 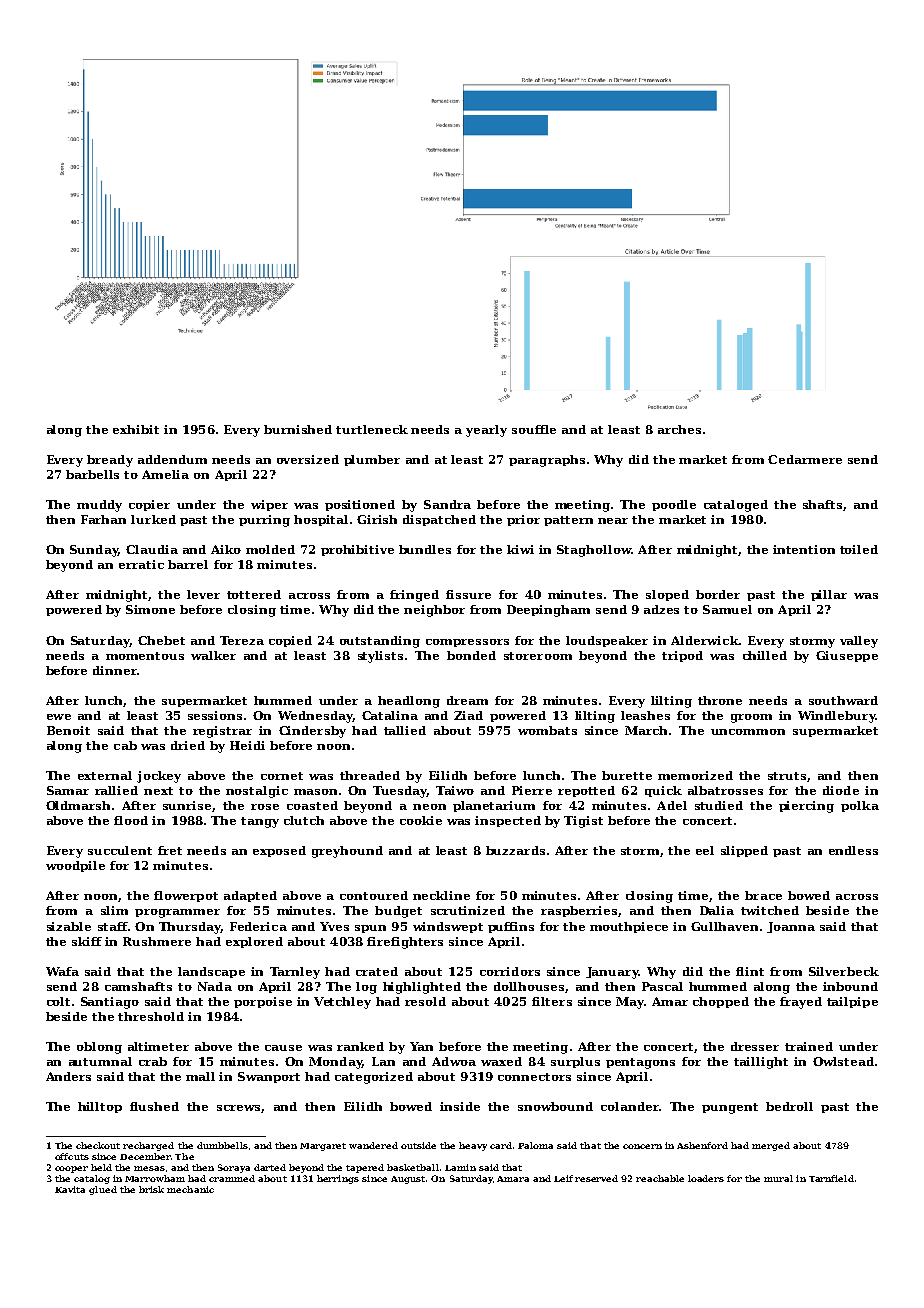 I want to click on buzzards, so click(x=515, y=850).
